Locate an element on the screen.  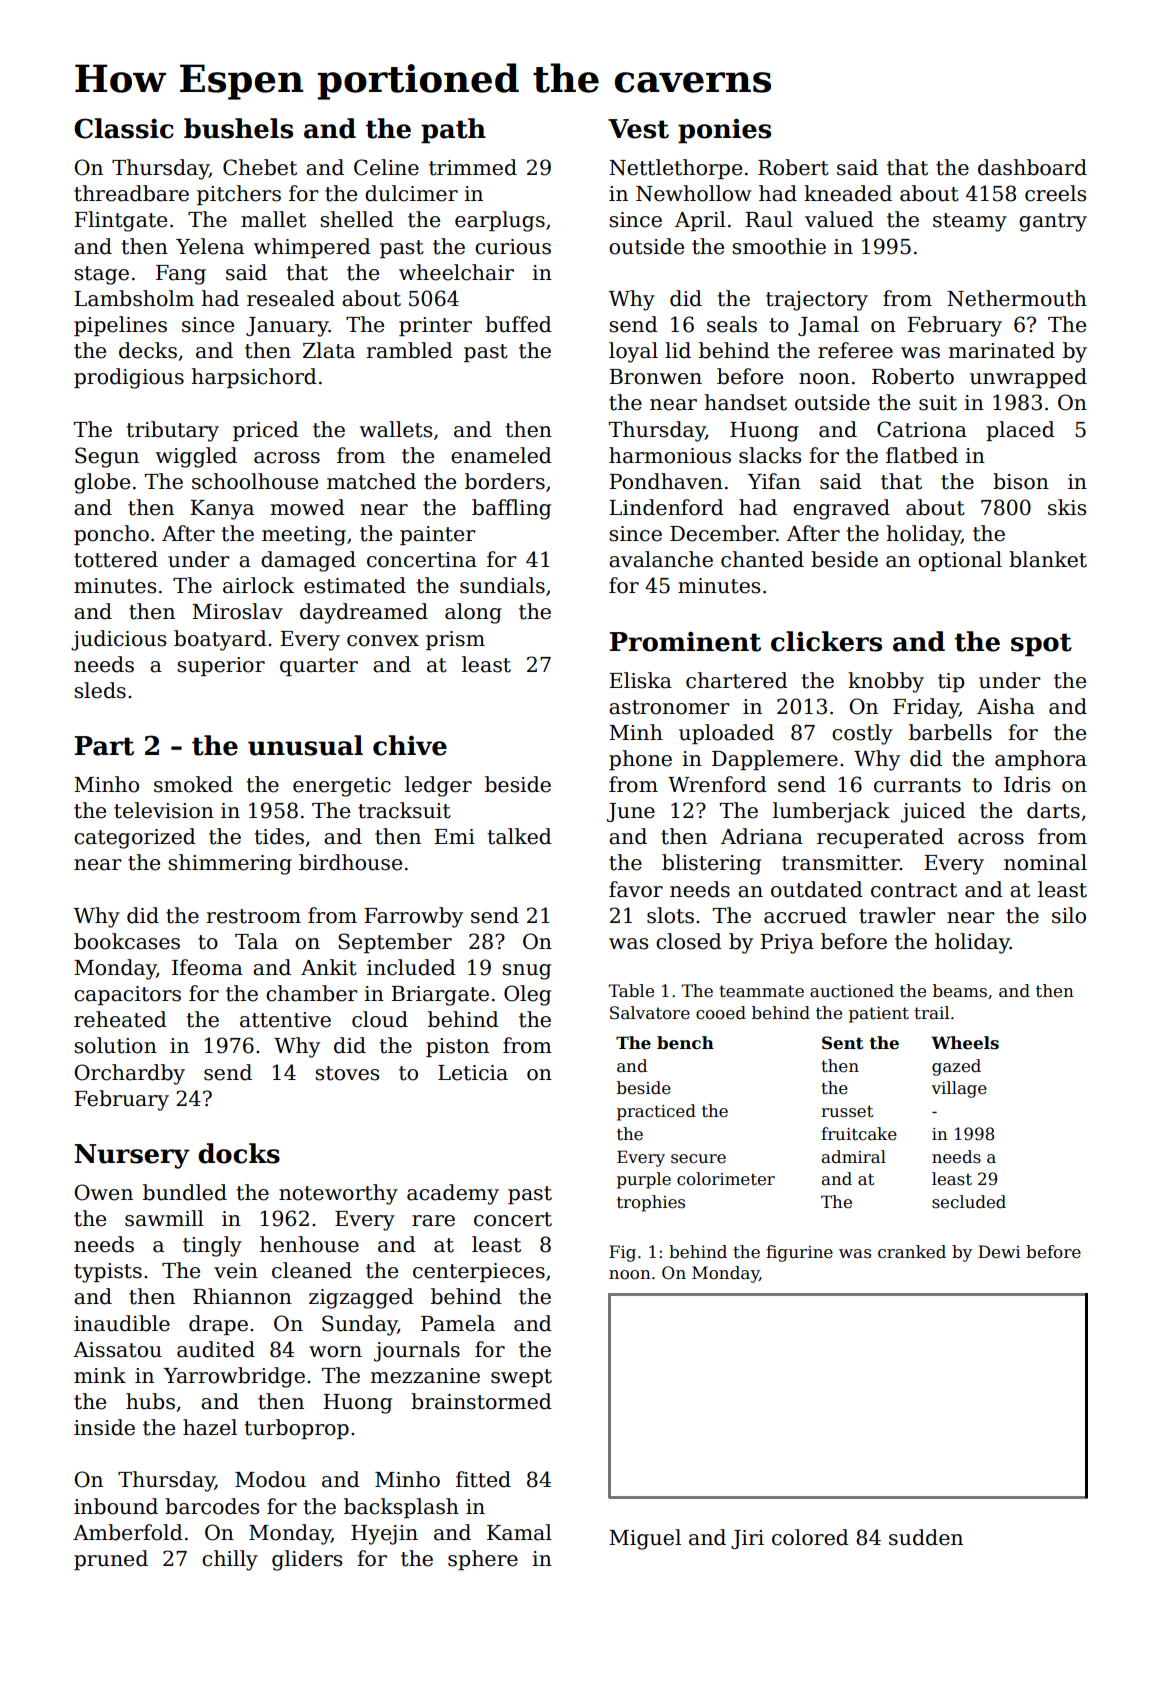
bushels is located at coordinates (238, 128).
